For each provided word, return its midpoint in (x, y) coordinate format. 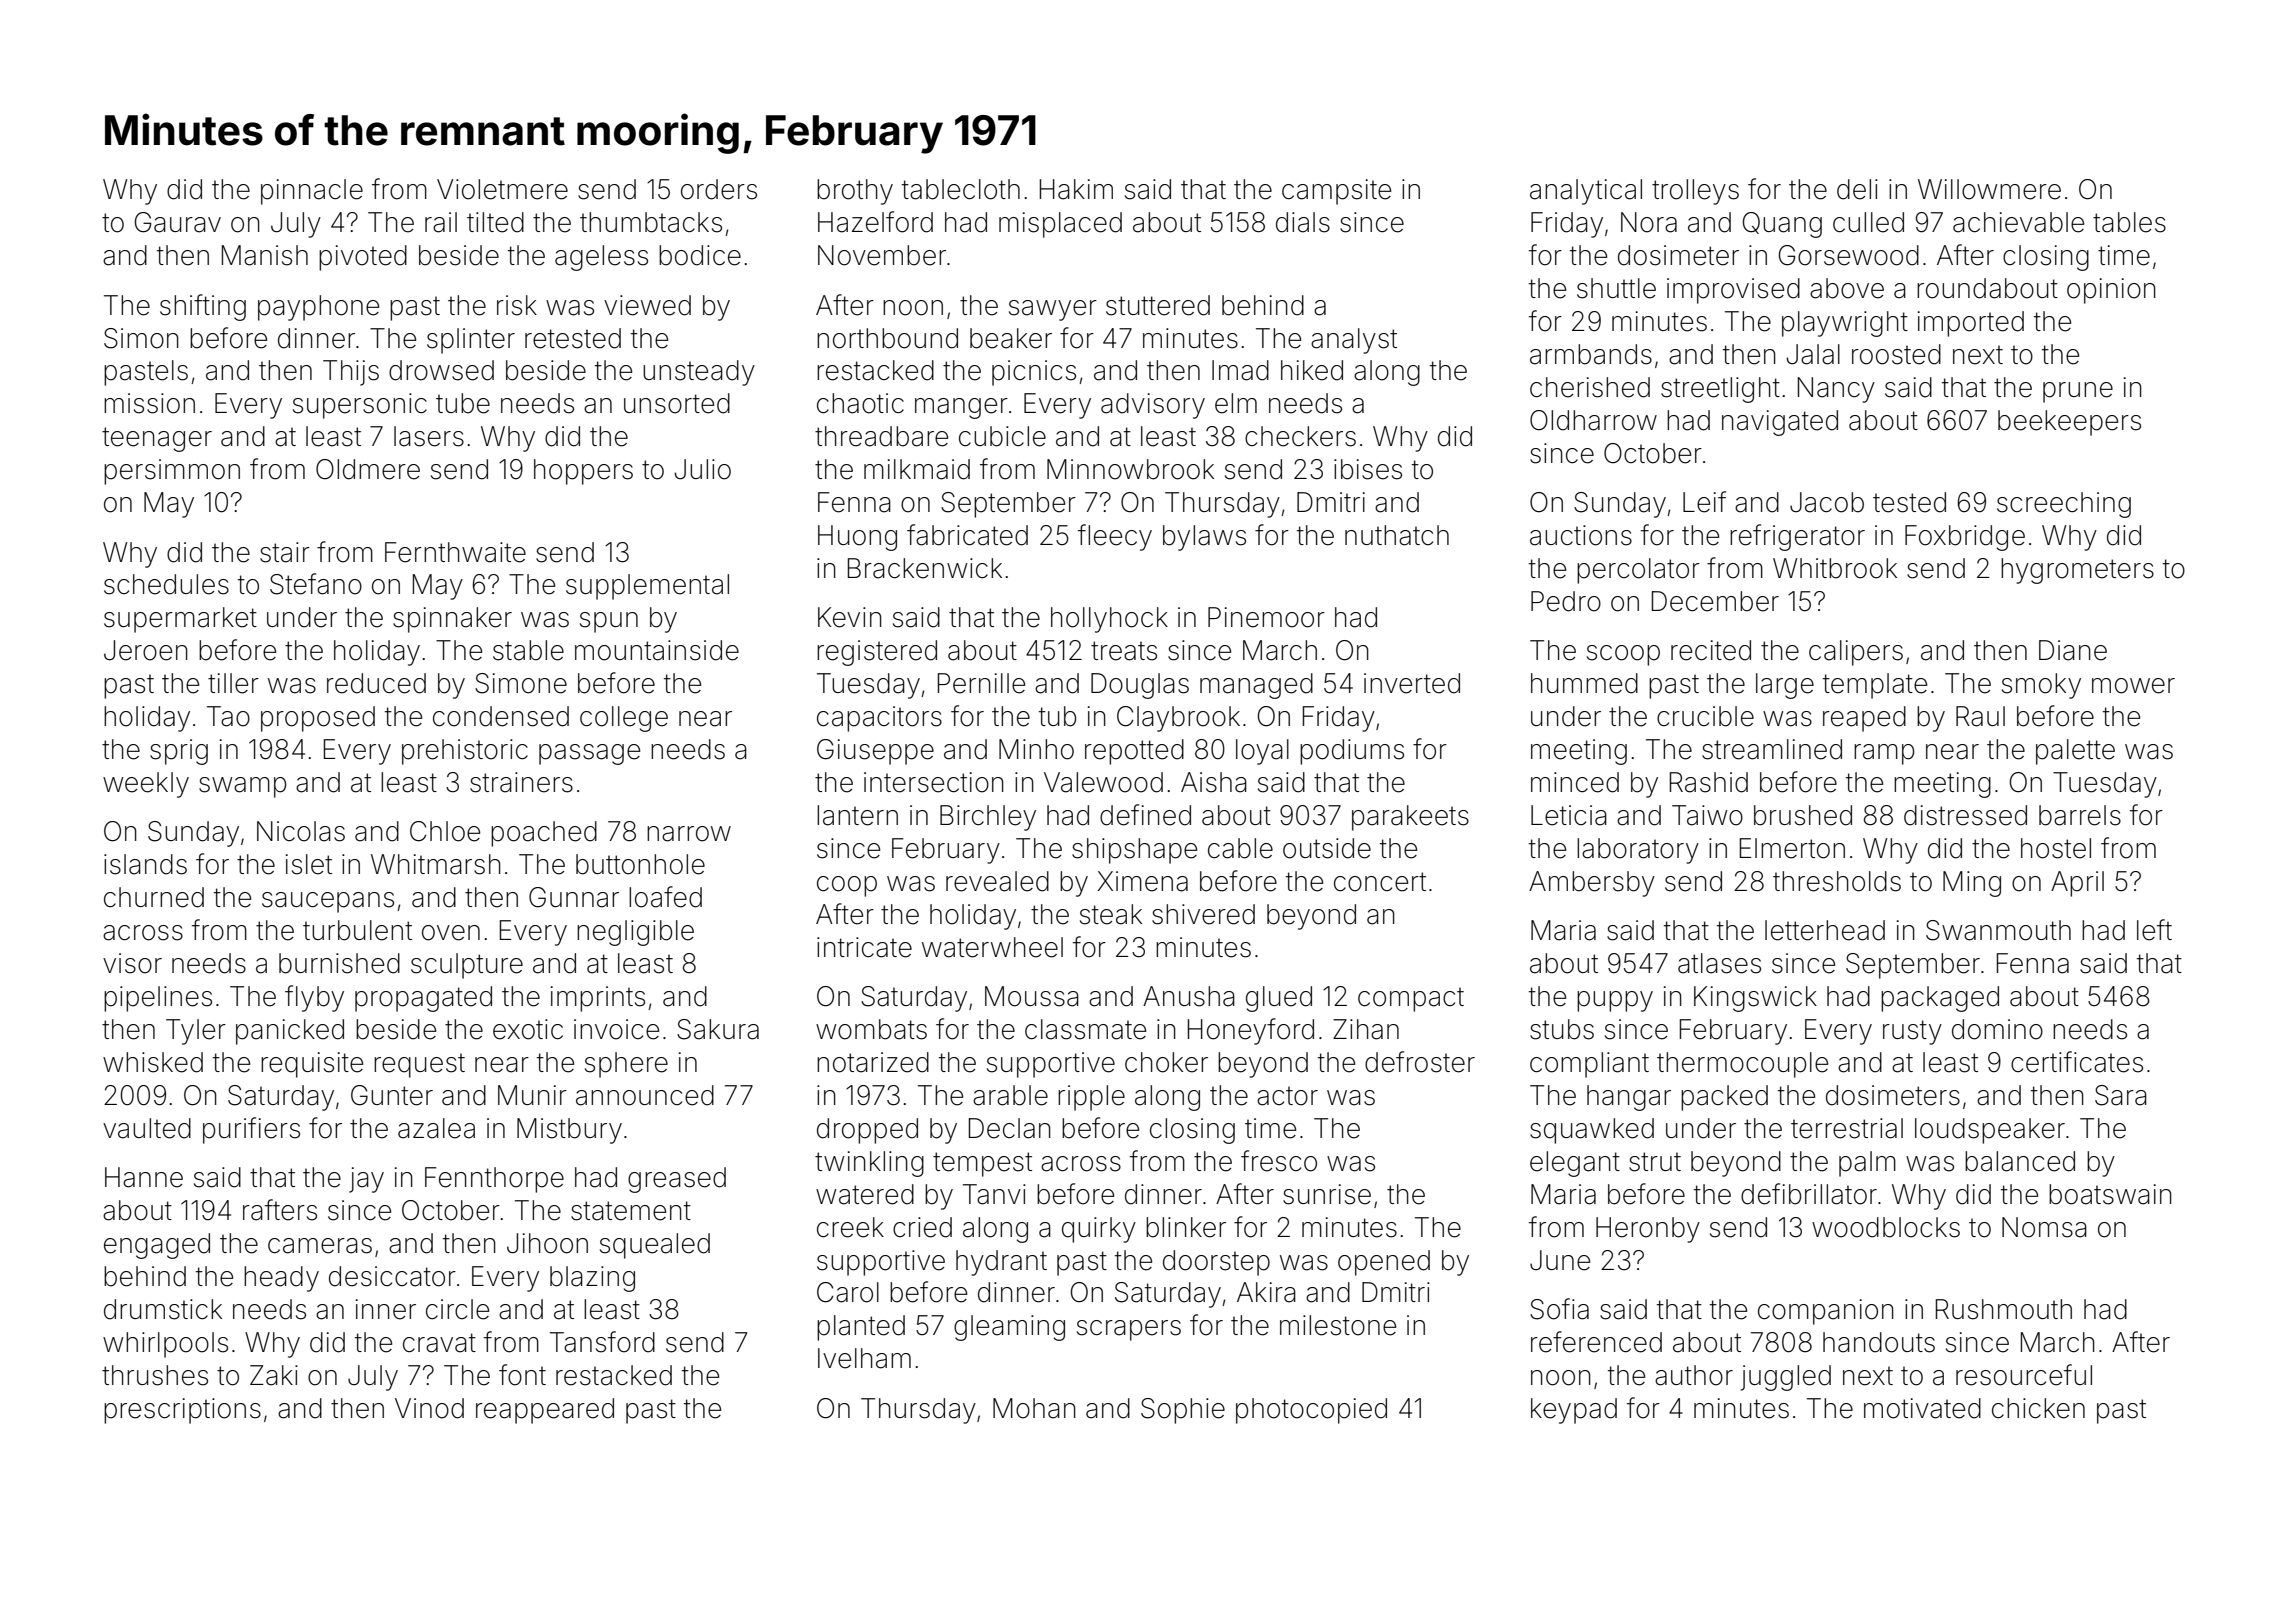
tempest (982, 1164)
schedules (166, 584)
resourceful (2024, 1375)
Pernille (981, 683)
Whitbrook (1835, 568)
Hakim (1076, 189)
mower (2133, 686)
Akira (1266, 1292)
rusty (1912, 1032)
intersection (934, 782)
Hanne (144, 1177)
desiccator (392, 1276)
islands (145, 864)
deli (1857, 189)
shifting (203, 307)
